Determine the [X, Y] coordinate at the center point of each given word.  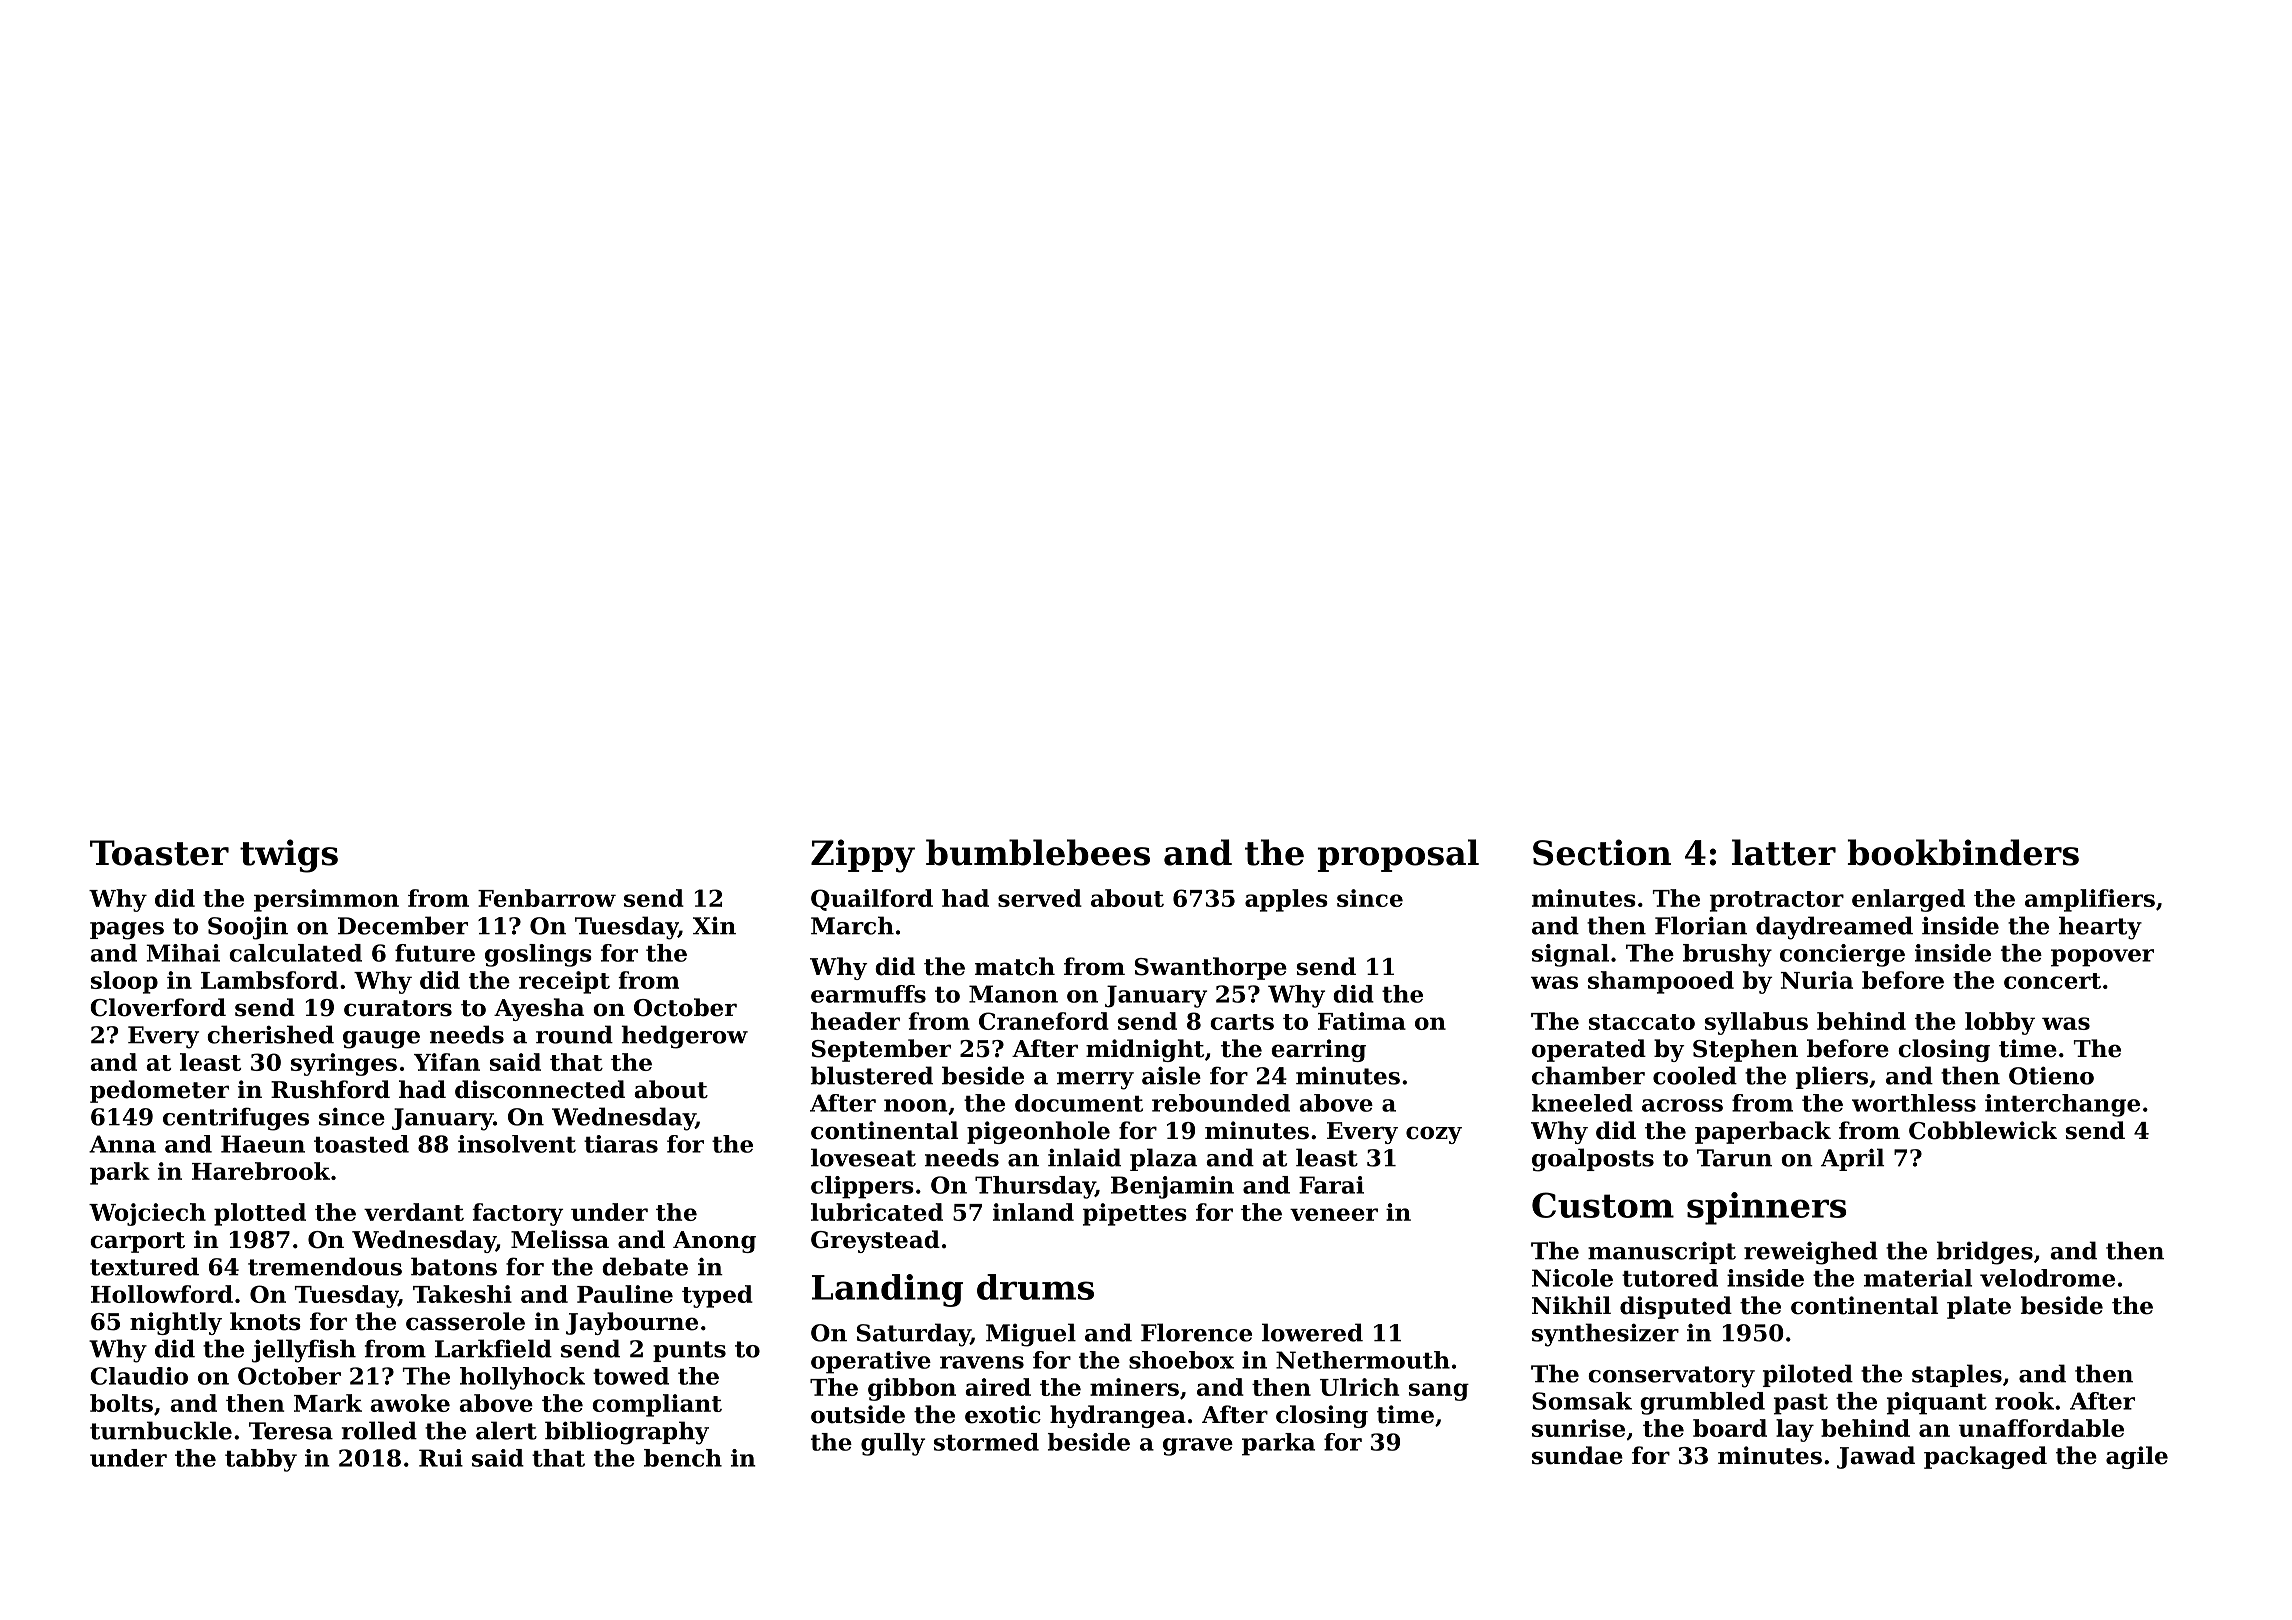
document [1079, 1103]
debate [645, 1266]
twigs [289, 856]
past [1801, 1404]
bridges [1985, 1253]
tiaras [621, 1144]
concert [2052, 981]
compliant [657, 1405]
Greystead [875, 1241]
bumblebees [1038, 852]
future [435, 953]
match [1015, 966]
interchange [2062, 1105]
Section [1602, 852]
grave [1198, 1447]
